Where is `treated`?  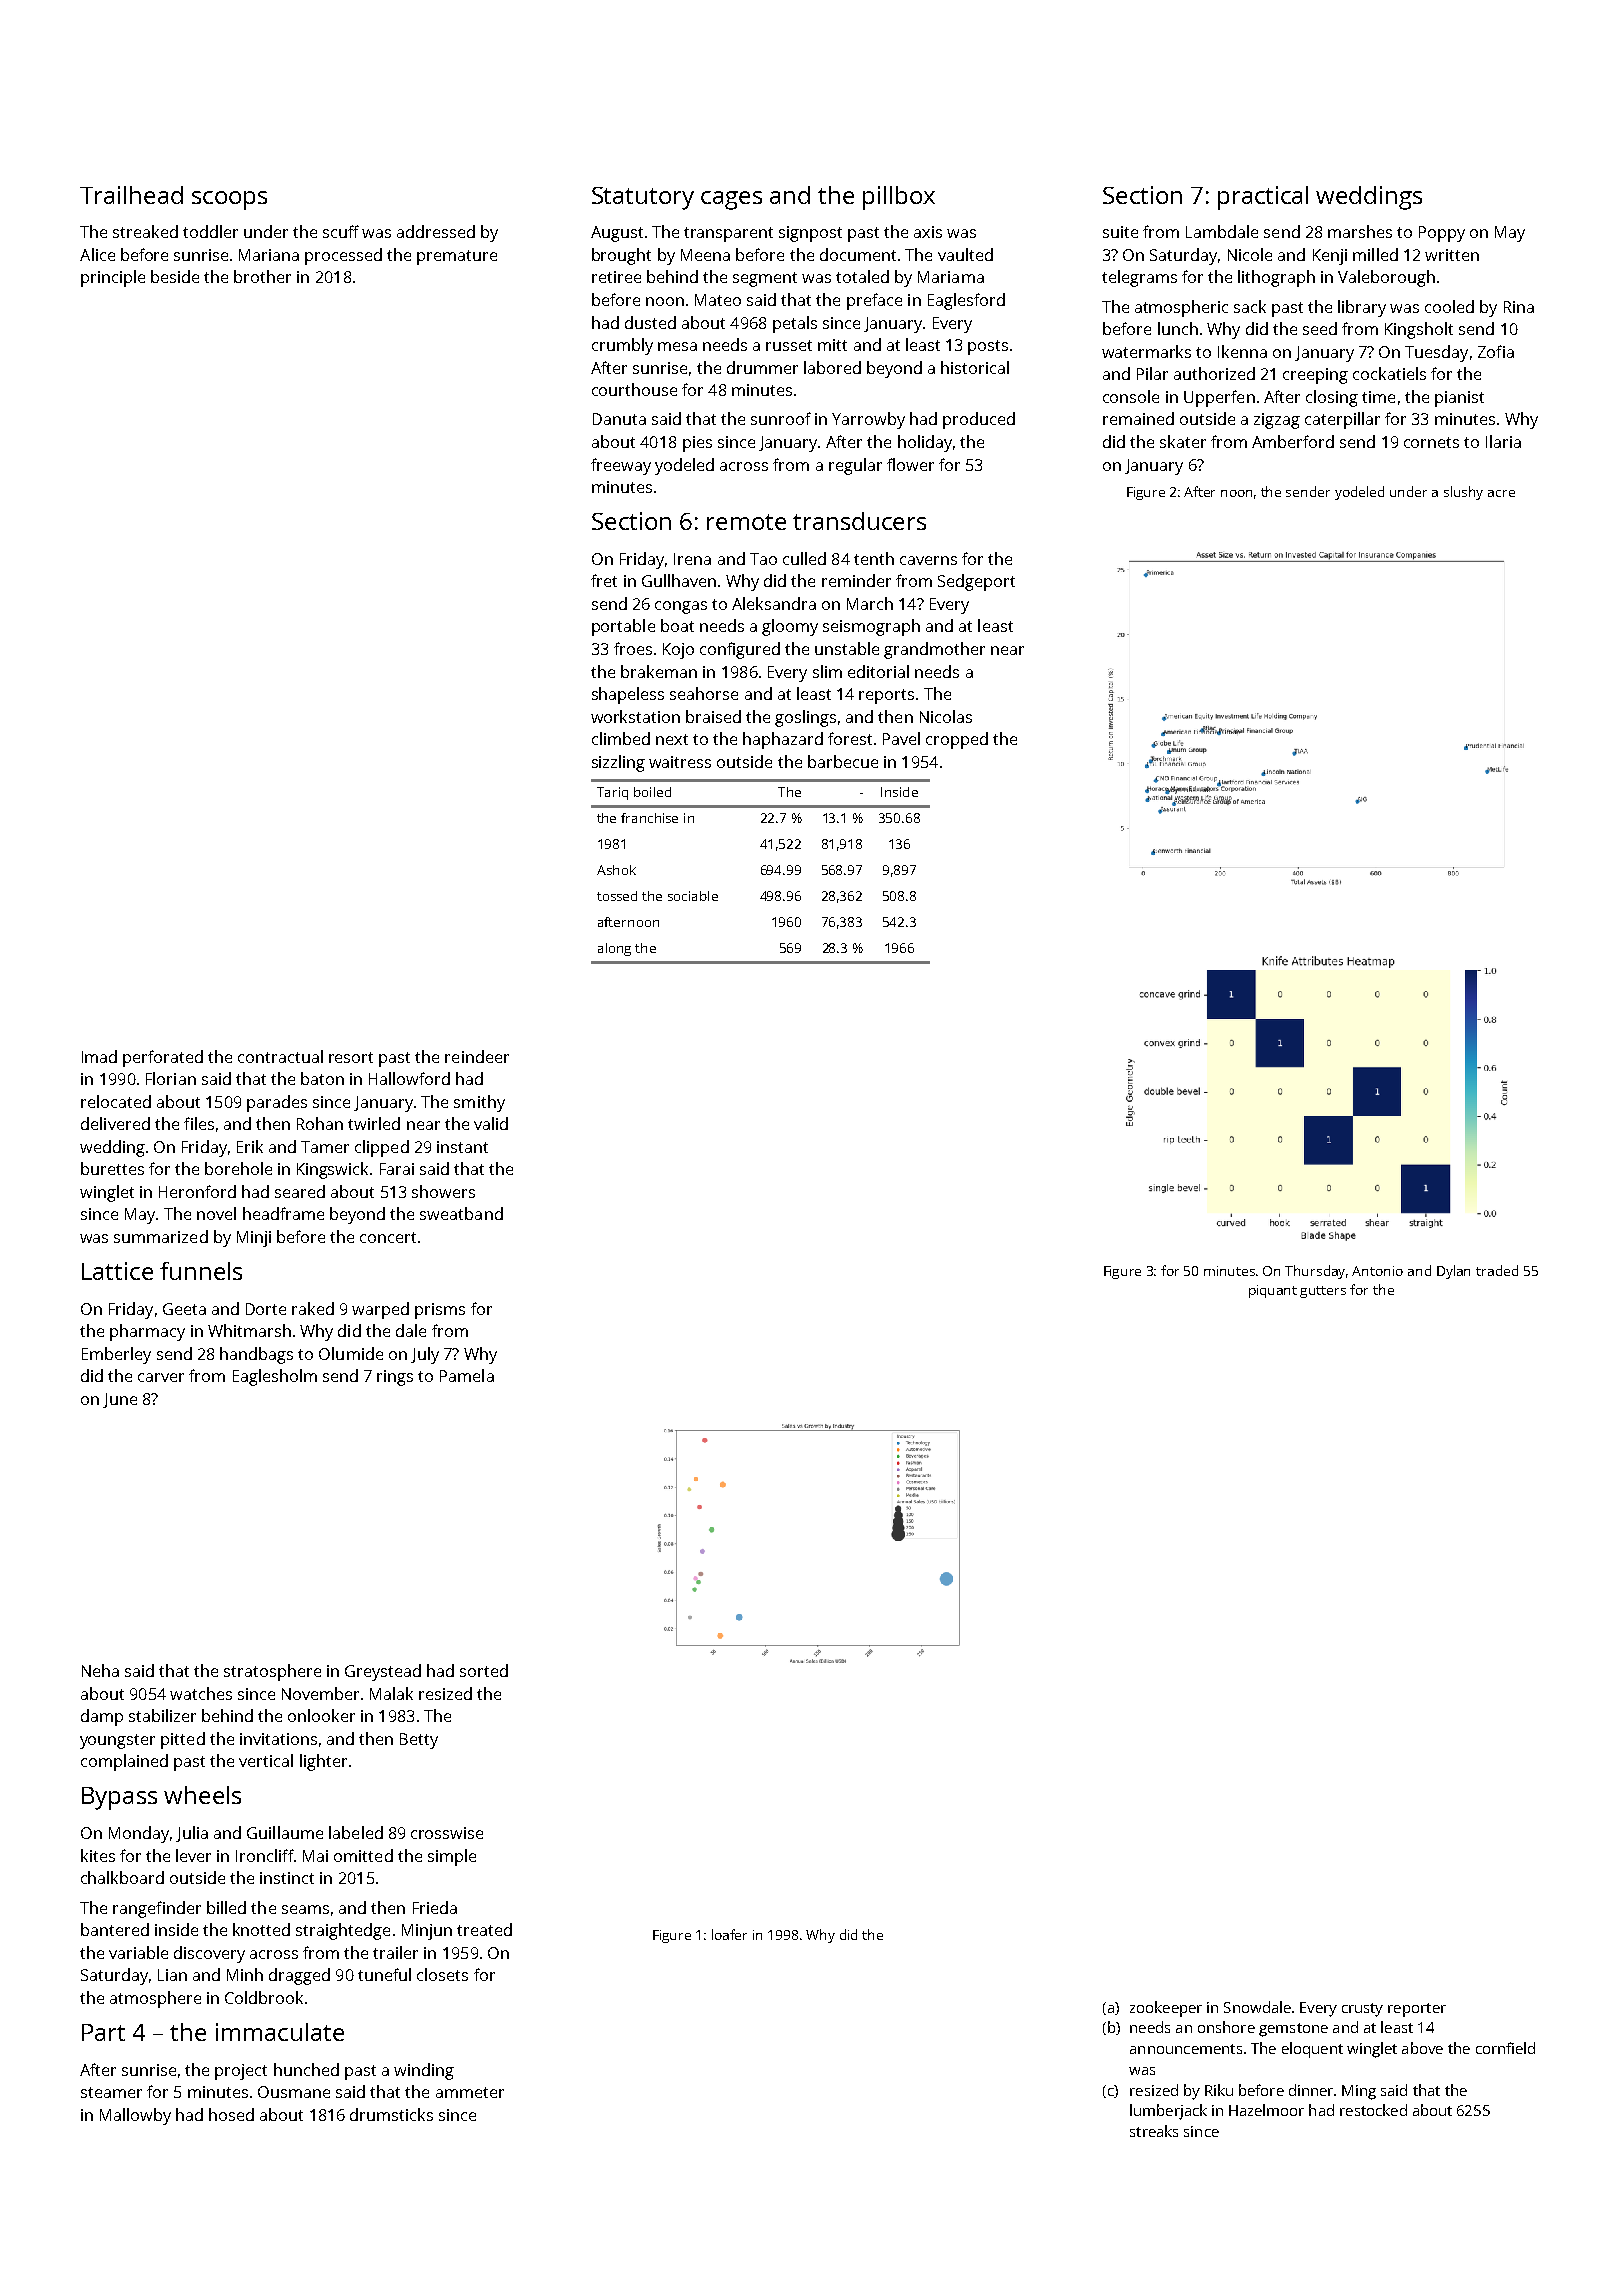
treated is located at coordinates (484, 1929).
